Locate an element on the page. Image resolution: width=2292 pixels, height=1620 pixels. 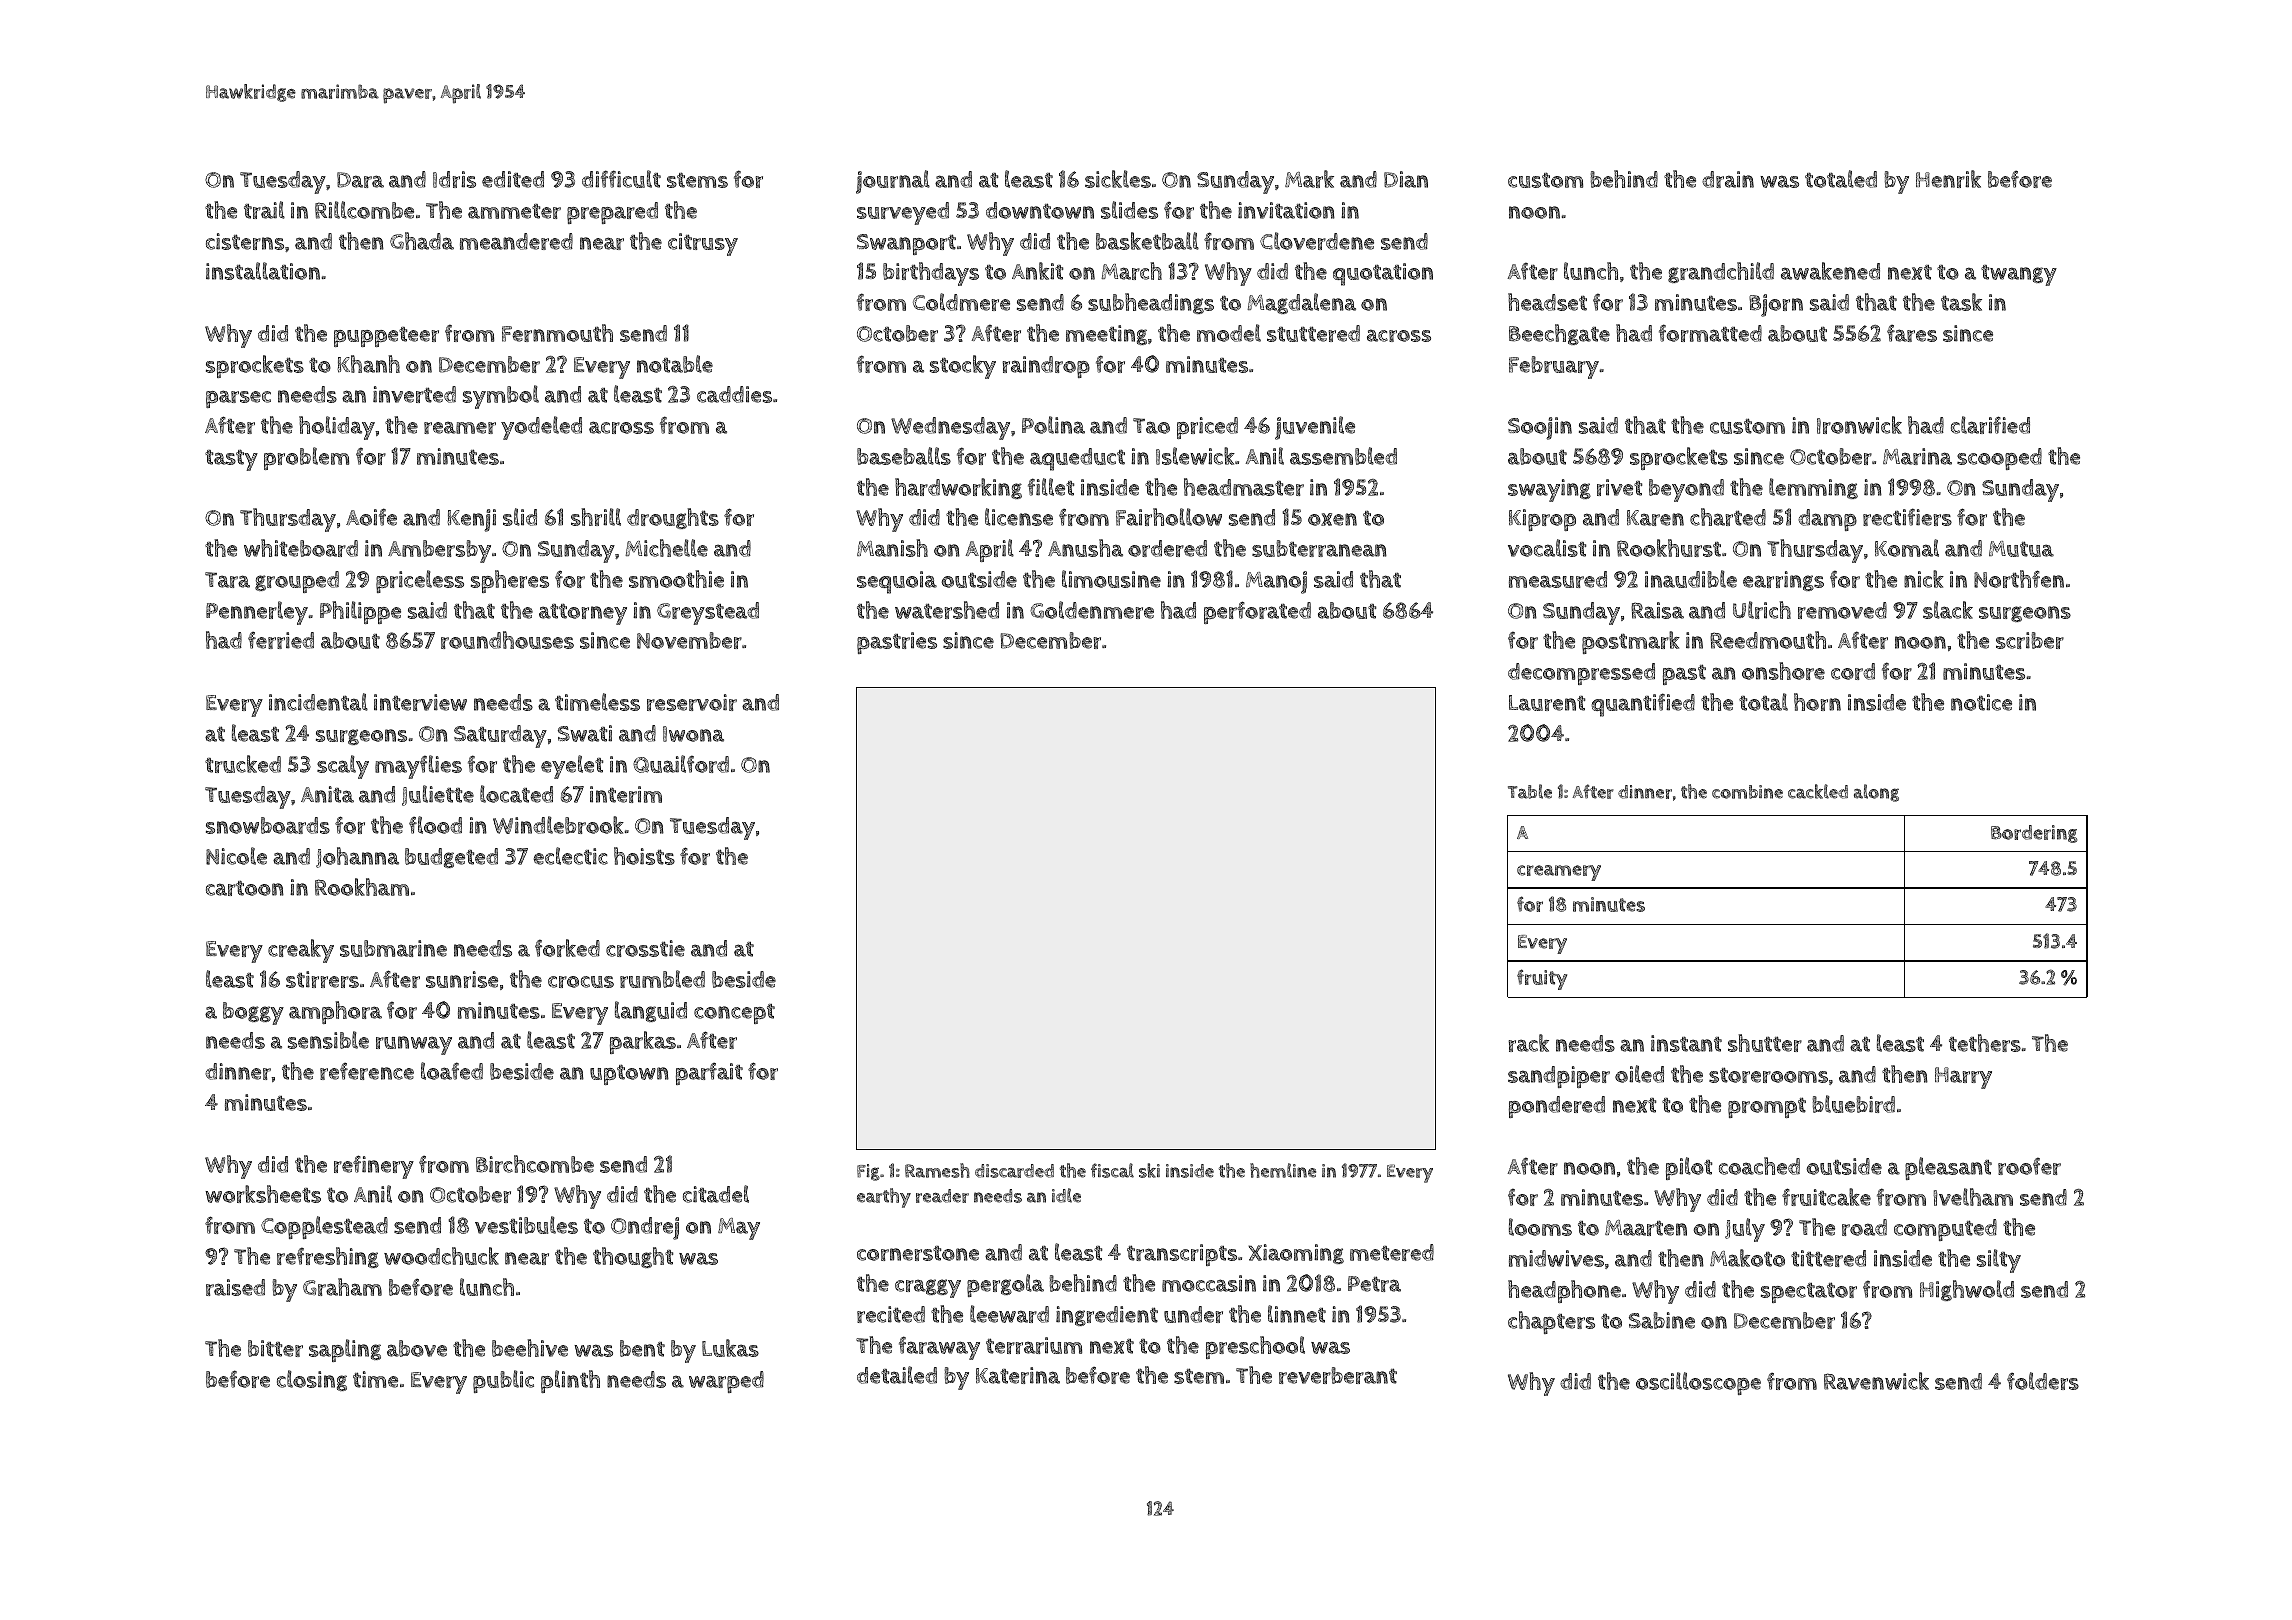
twangy is located at coordinates (2019, 275).
